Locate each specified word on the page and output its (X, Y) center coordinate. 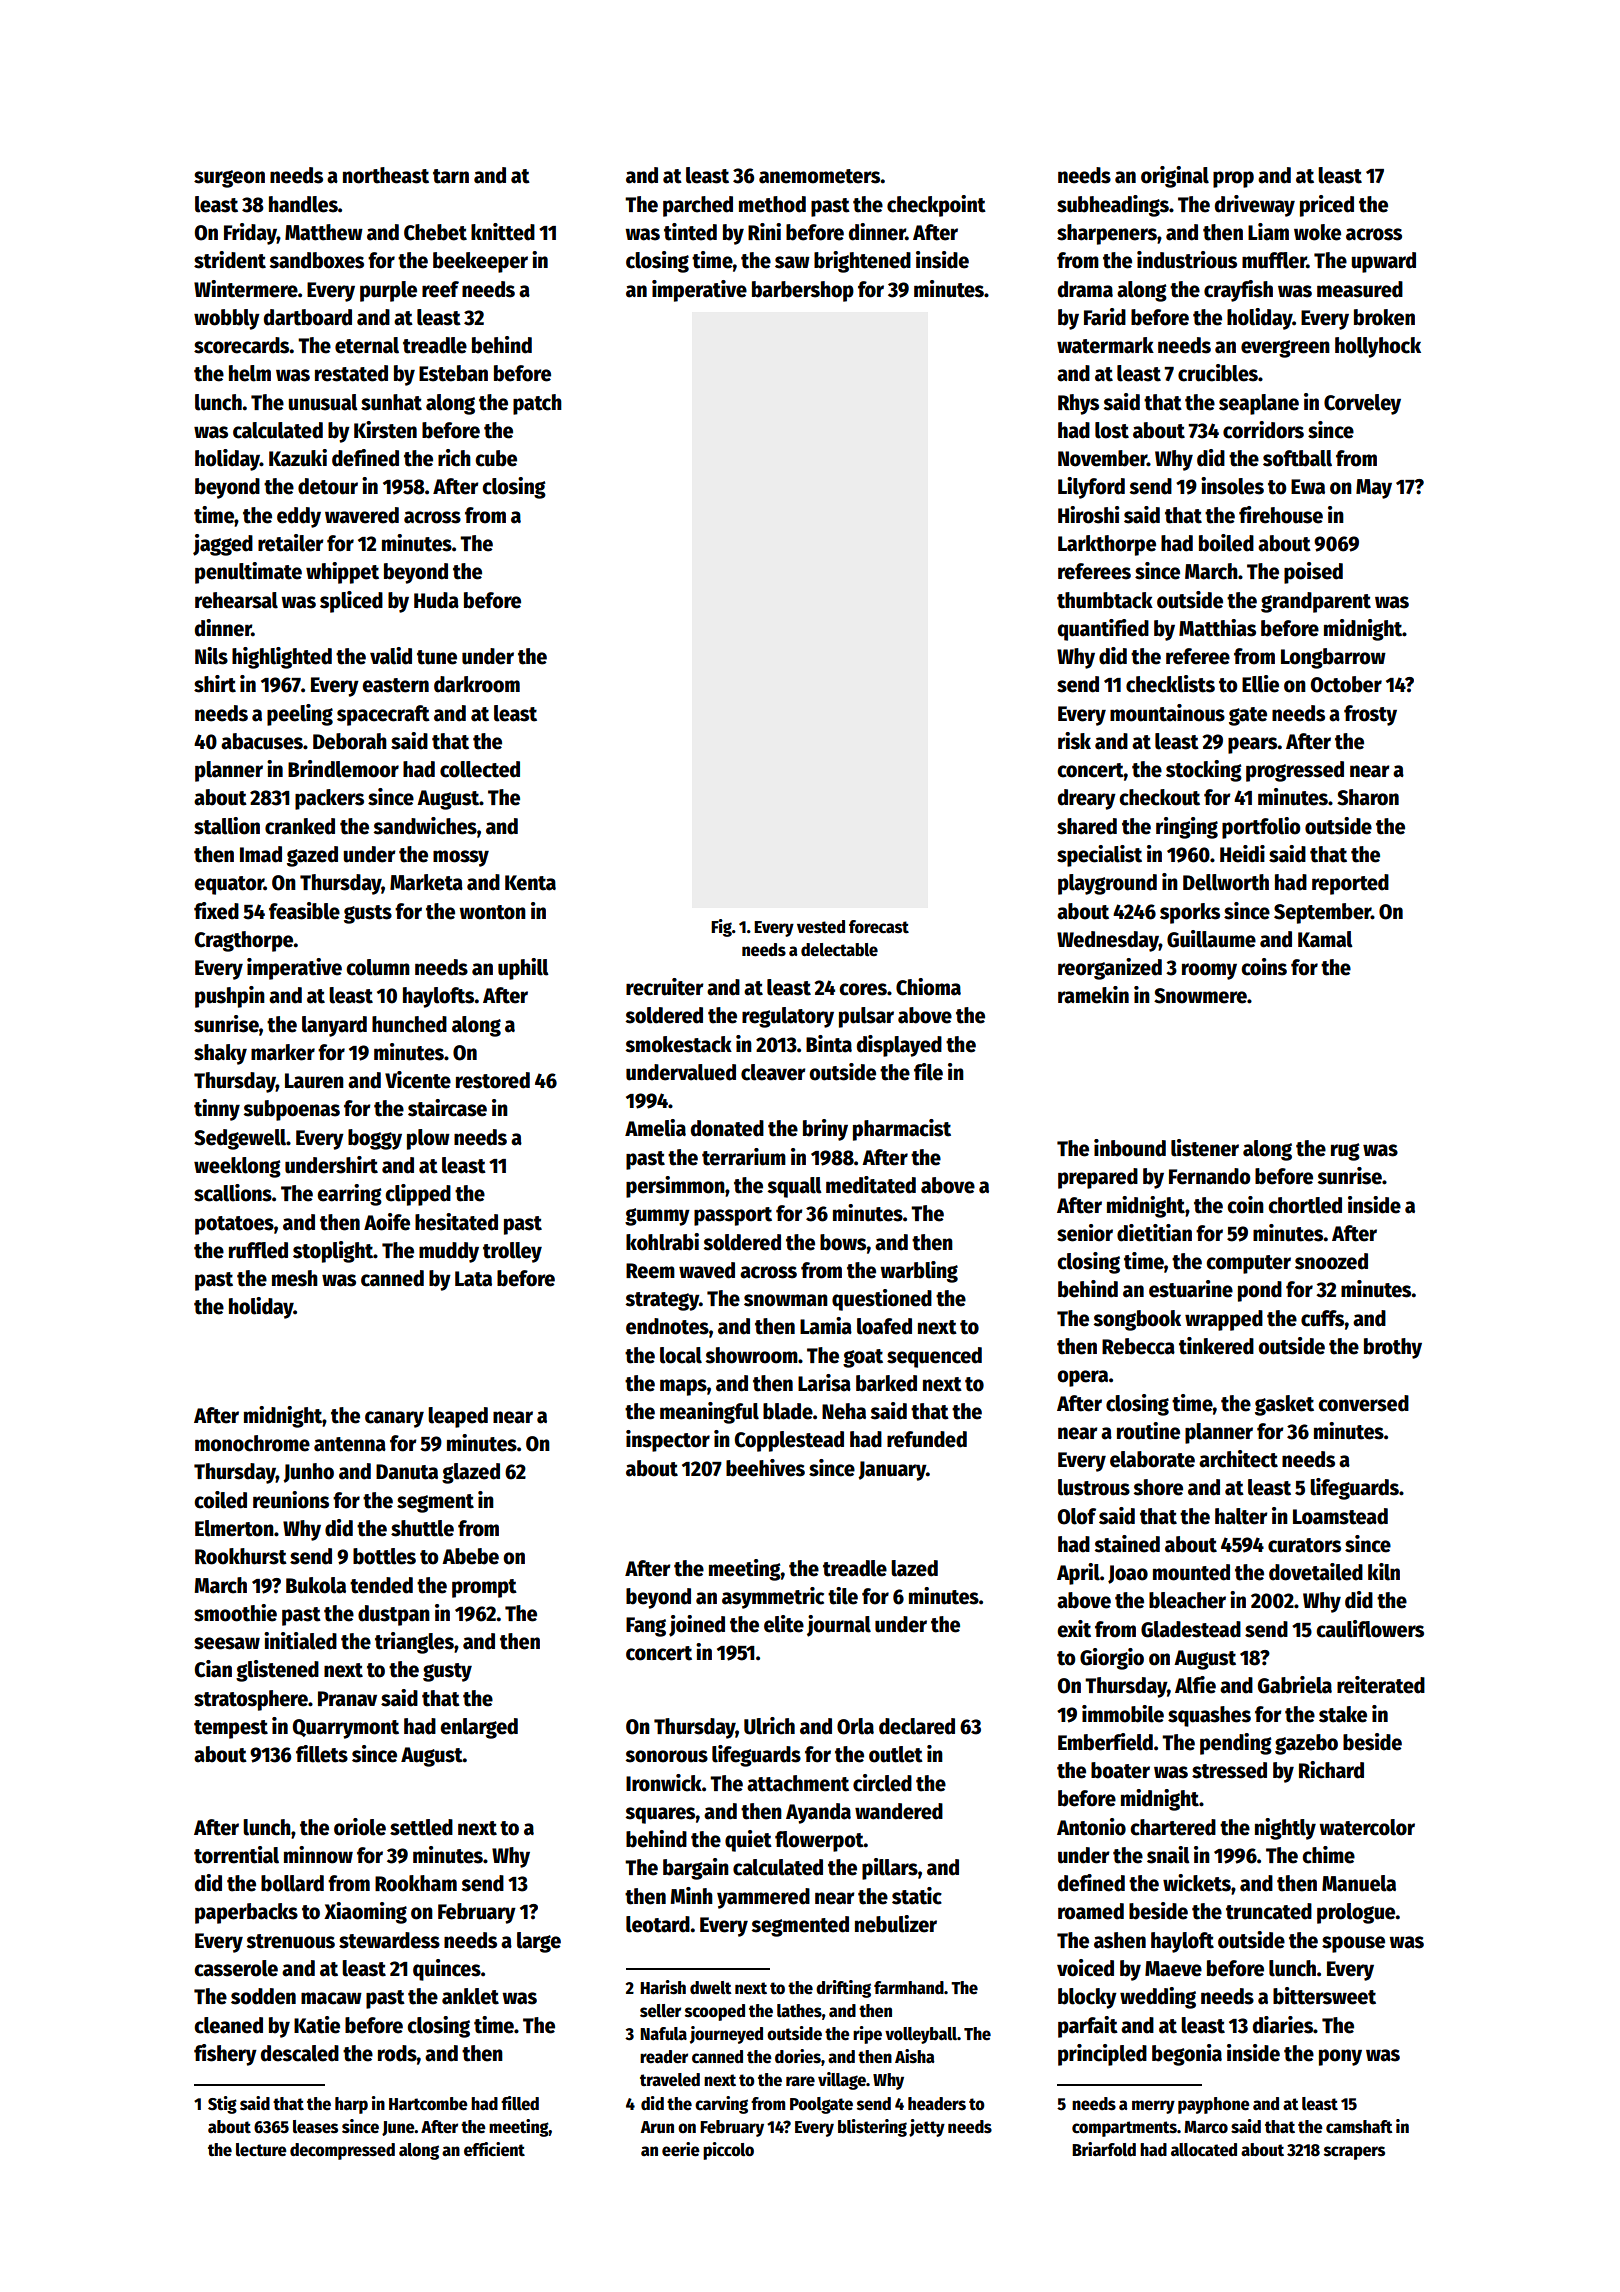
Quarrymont (346, 1729)
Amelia (655, 1128)
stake (1343, 1714)
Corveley (1362, 404)
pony (1340, 2057)
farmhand (909, 1988)
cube (496, 458)
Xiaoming (365, 1913)
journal (839, 1626)
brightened (862, 262)
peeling (300, 715)
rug (1345, 1152)
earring (349, 1195)
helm (250, 373)
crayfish (1238, 291)
